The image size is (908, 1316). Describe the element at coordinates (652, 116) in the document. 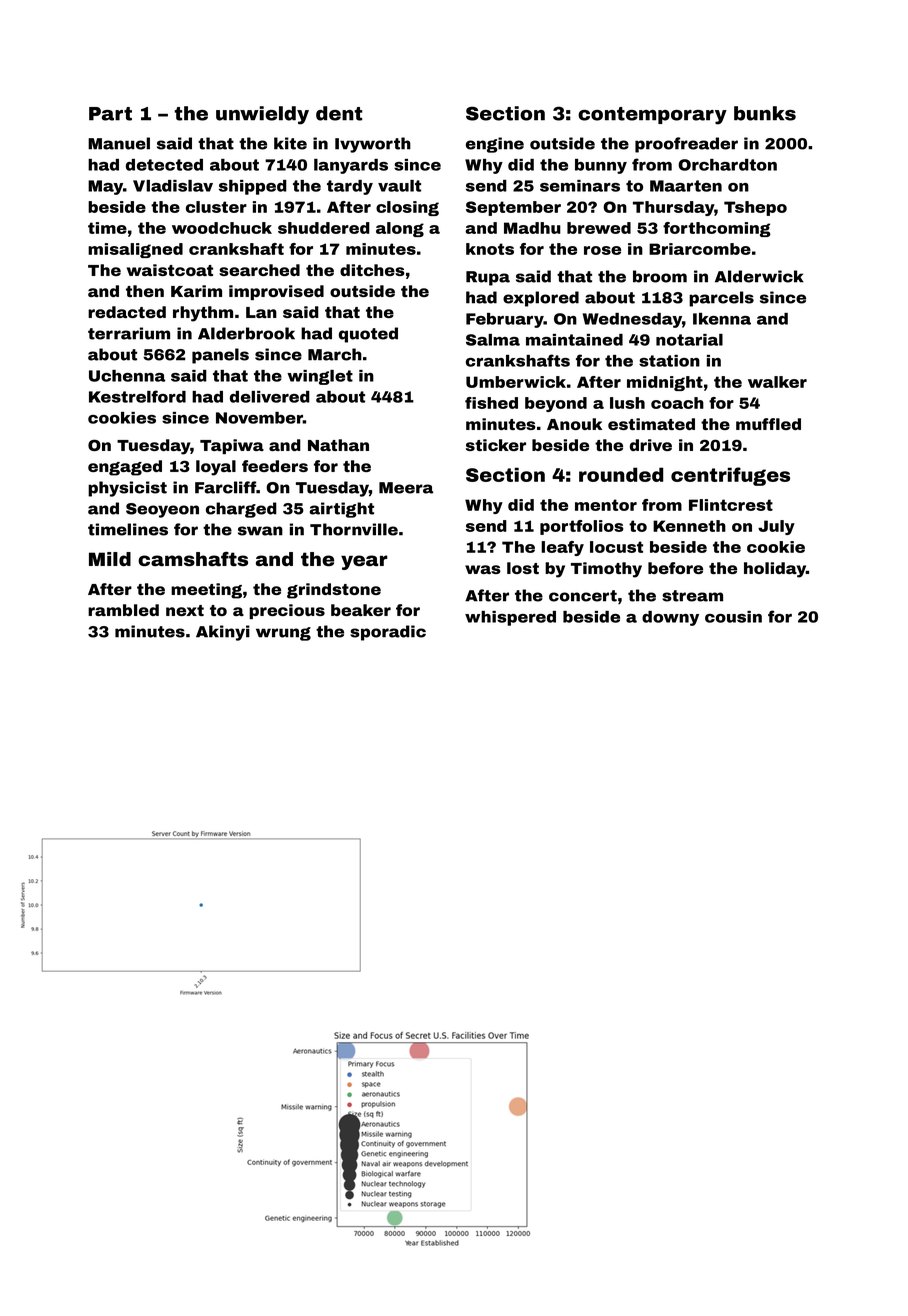

I see `contemporary` at that location.
